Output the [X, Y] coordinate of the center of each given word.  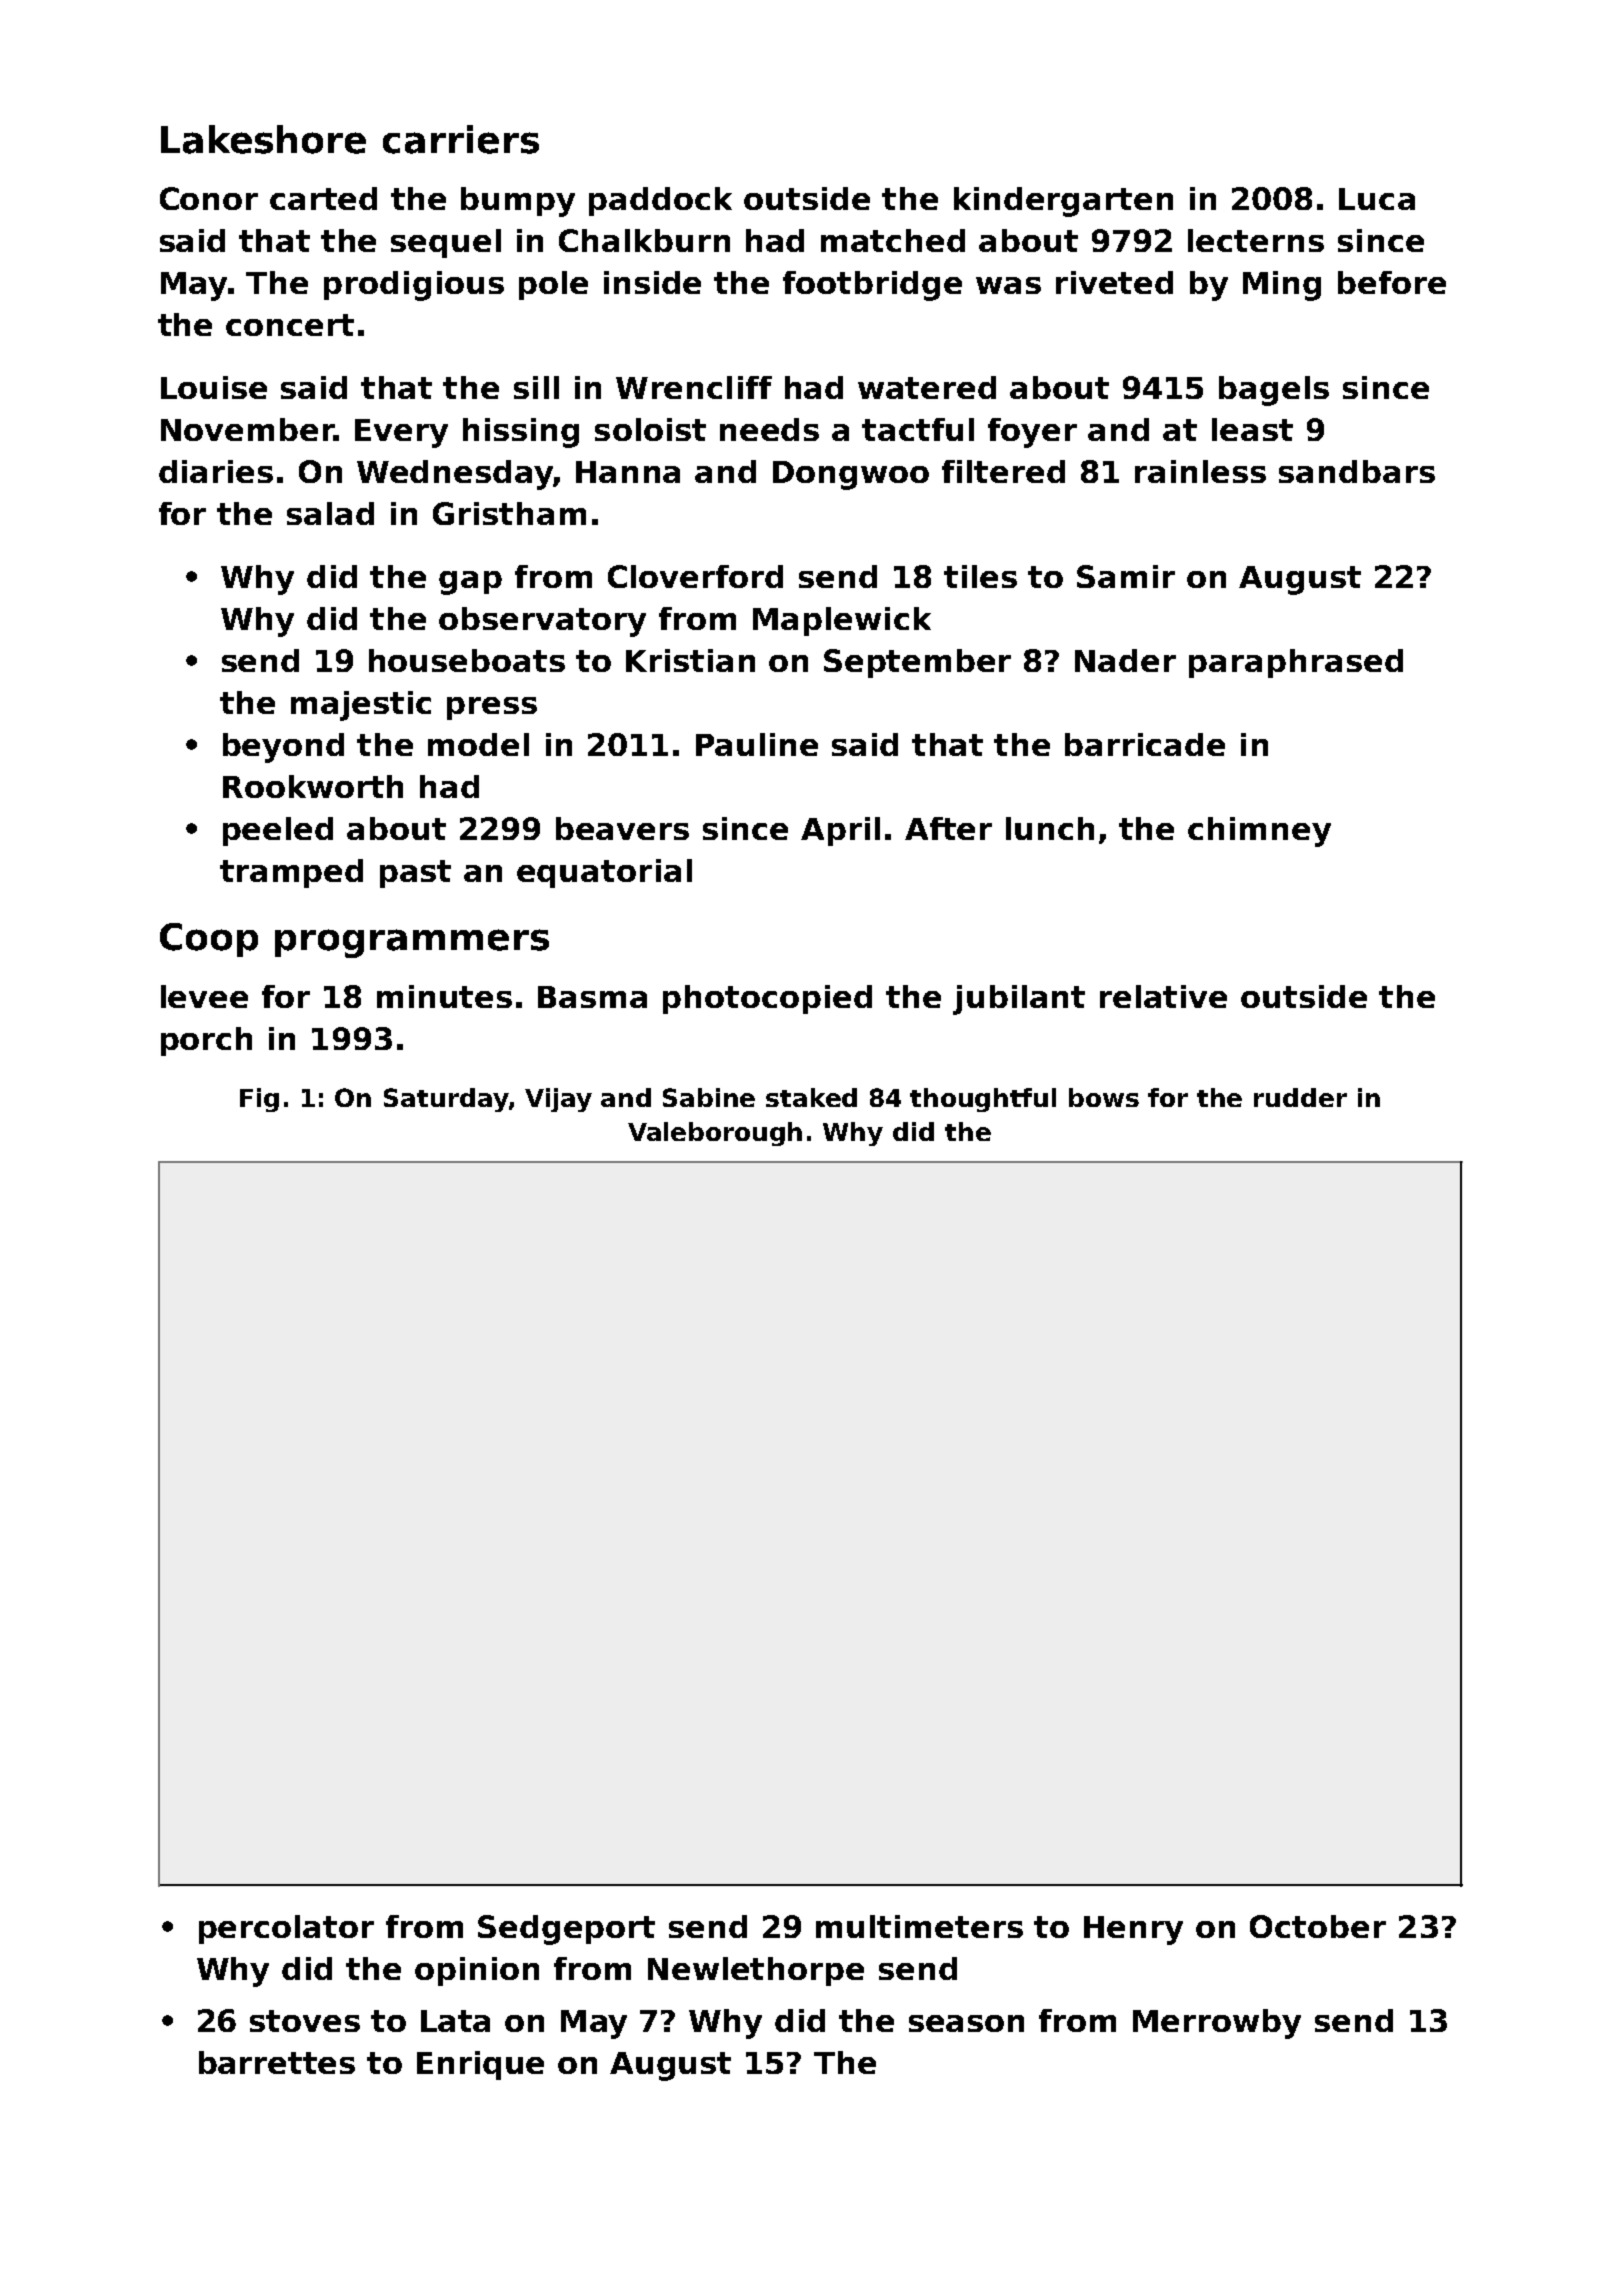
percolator [286, 1929]
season [966, 2023]
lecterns [1256, 240]
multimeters [919, 1926]
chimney [1259, 832]
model [478, 744]
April [840, 831]
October [1318, 1926]
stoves [305, 2021]
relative [1163, 996]
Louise [214, 387]
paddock [660, 201]
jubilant [1019, 1000]
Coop [209, 940]
